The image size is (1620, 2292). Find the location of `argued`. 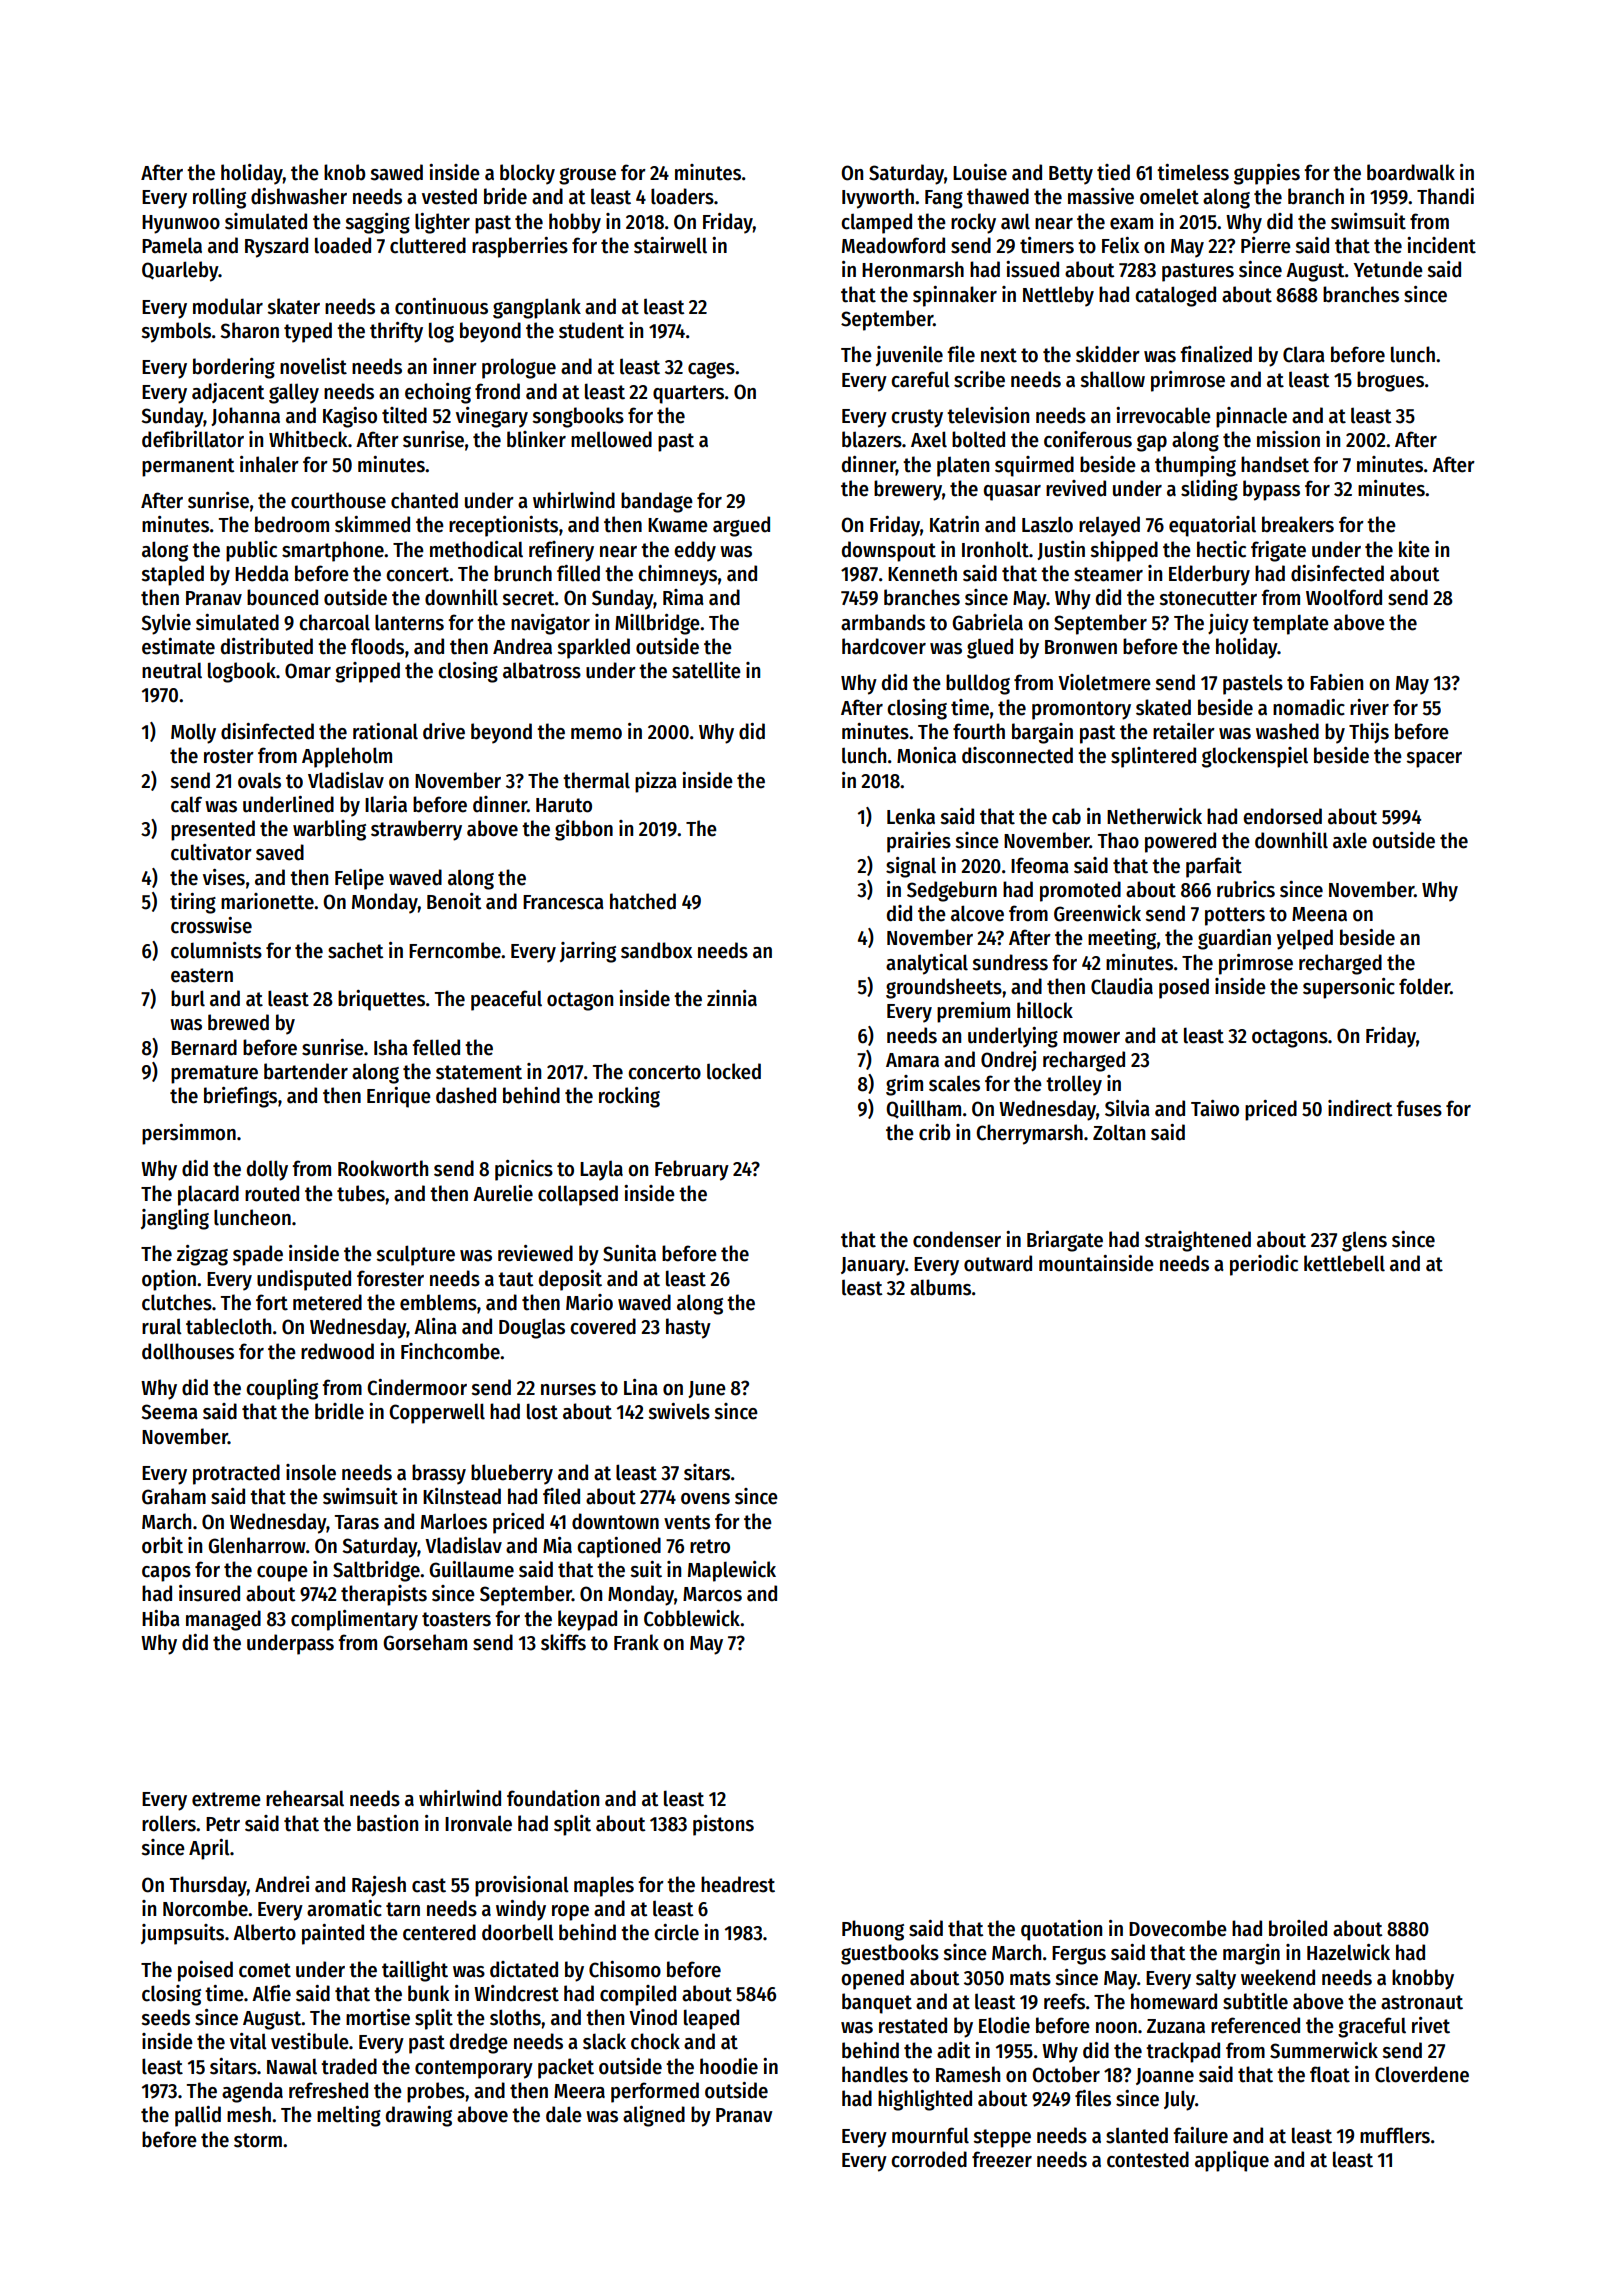

argued is located at coordinates (741, 526).
